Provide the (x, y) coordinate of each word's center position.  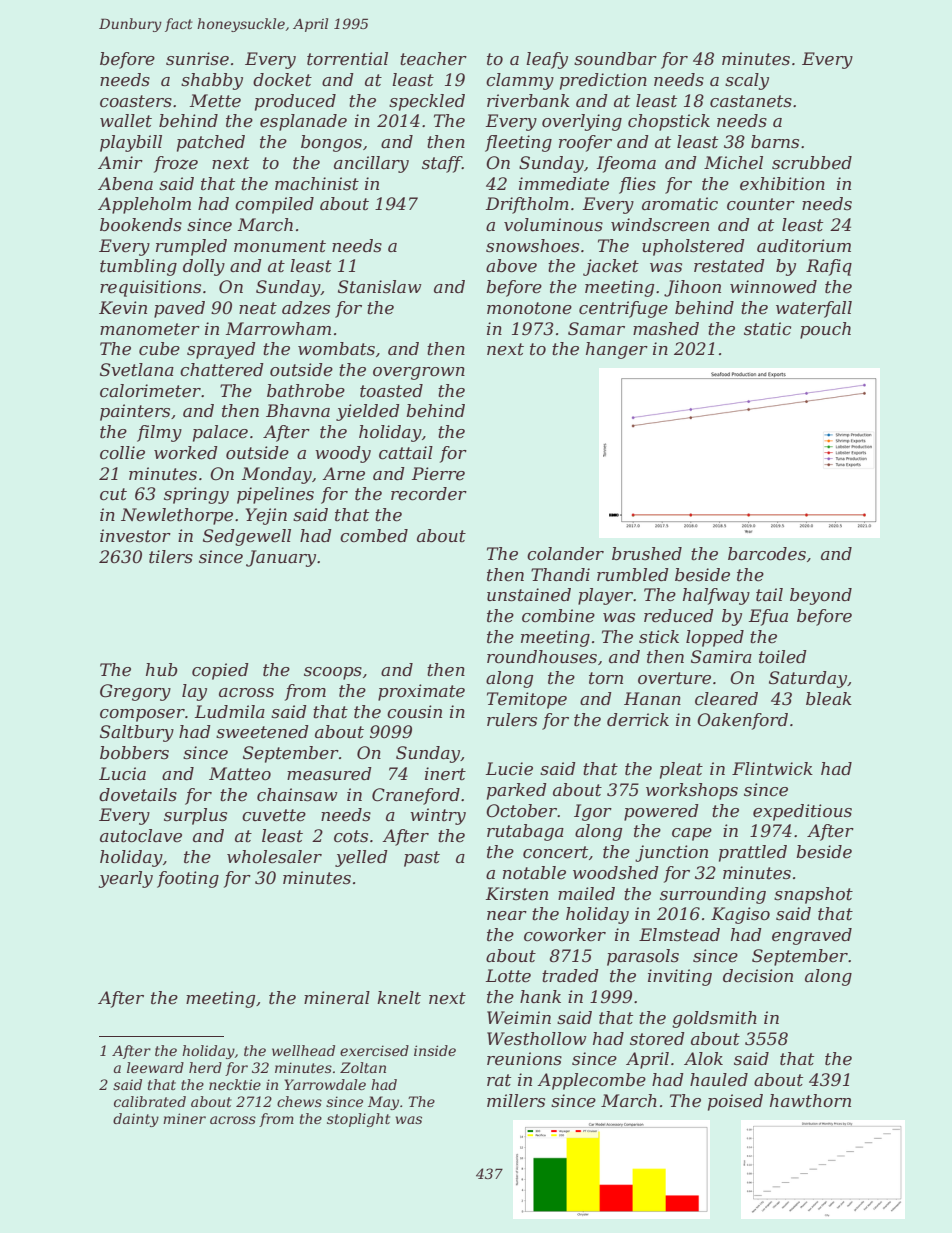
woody (343, 454)
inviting (680, 977)
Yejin (266, 516)
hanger (617, 350)
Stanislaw (380, 286)
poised (735, 1102)
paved (179, 309)
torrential (347, 59)
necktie (235, 1084)
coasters (136, 101)
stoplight (358, 1120)
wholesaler (274, 857)
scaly (747, 81)
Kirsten (517, 894)
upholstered (693, 247)
